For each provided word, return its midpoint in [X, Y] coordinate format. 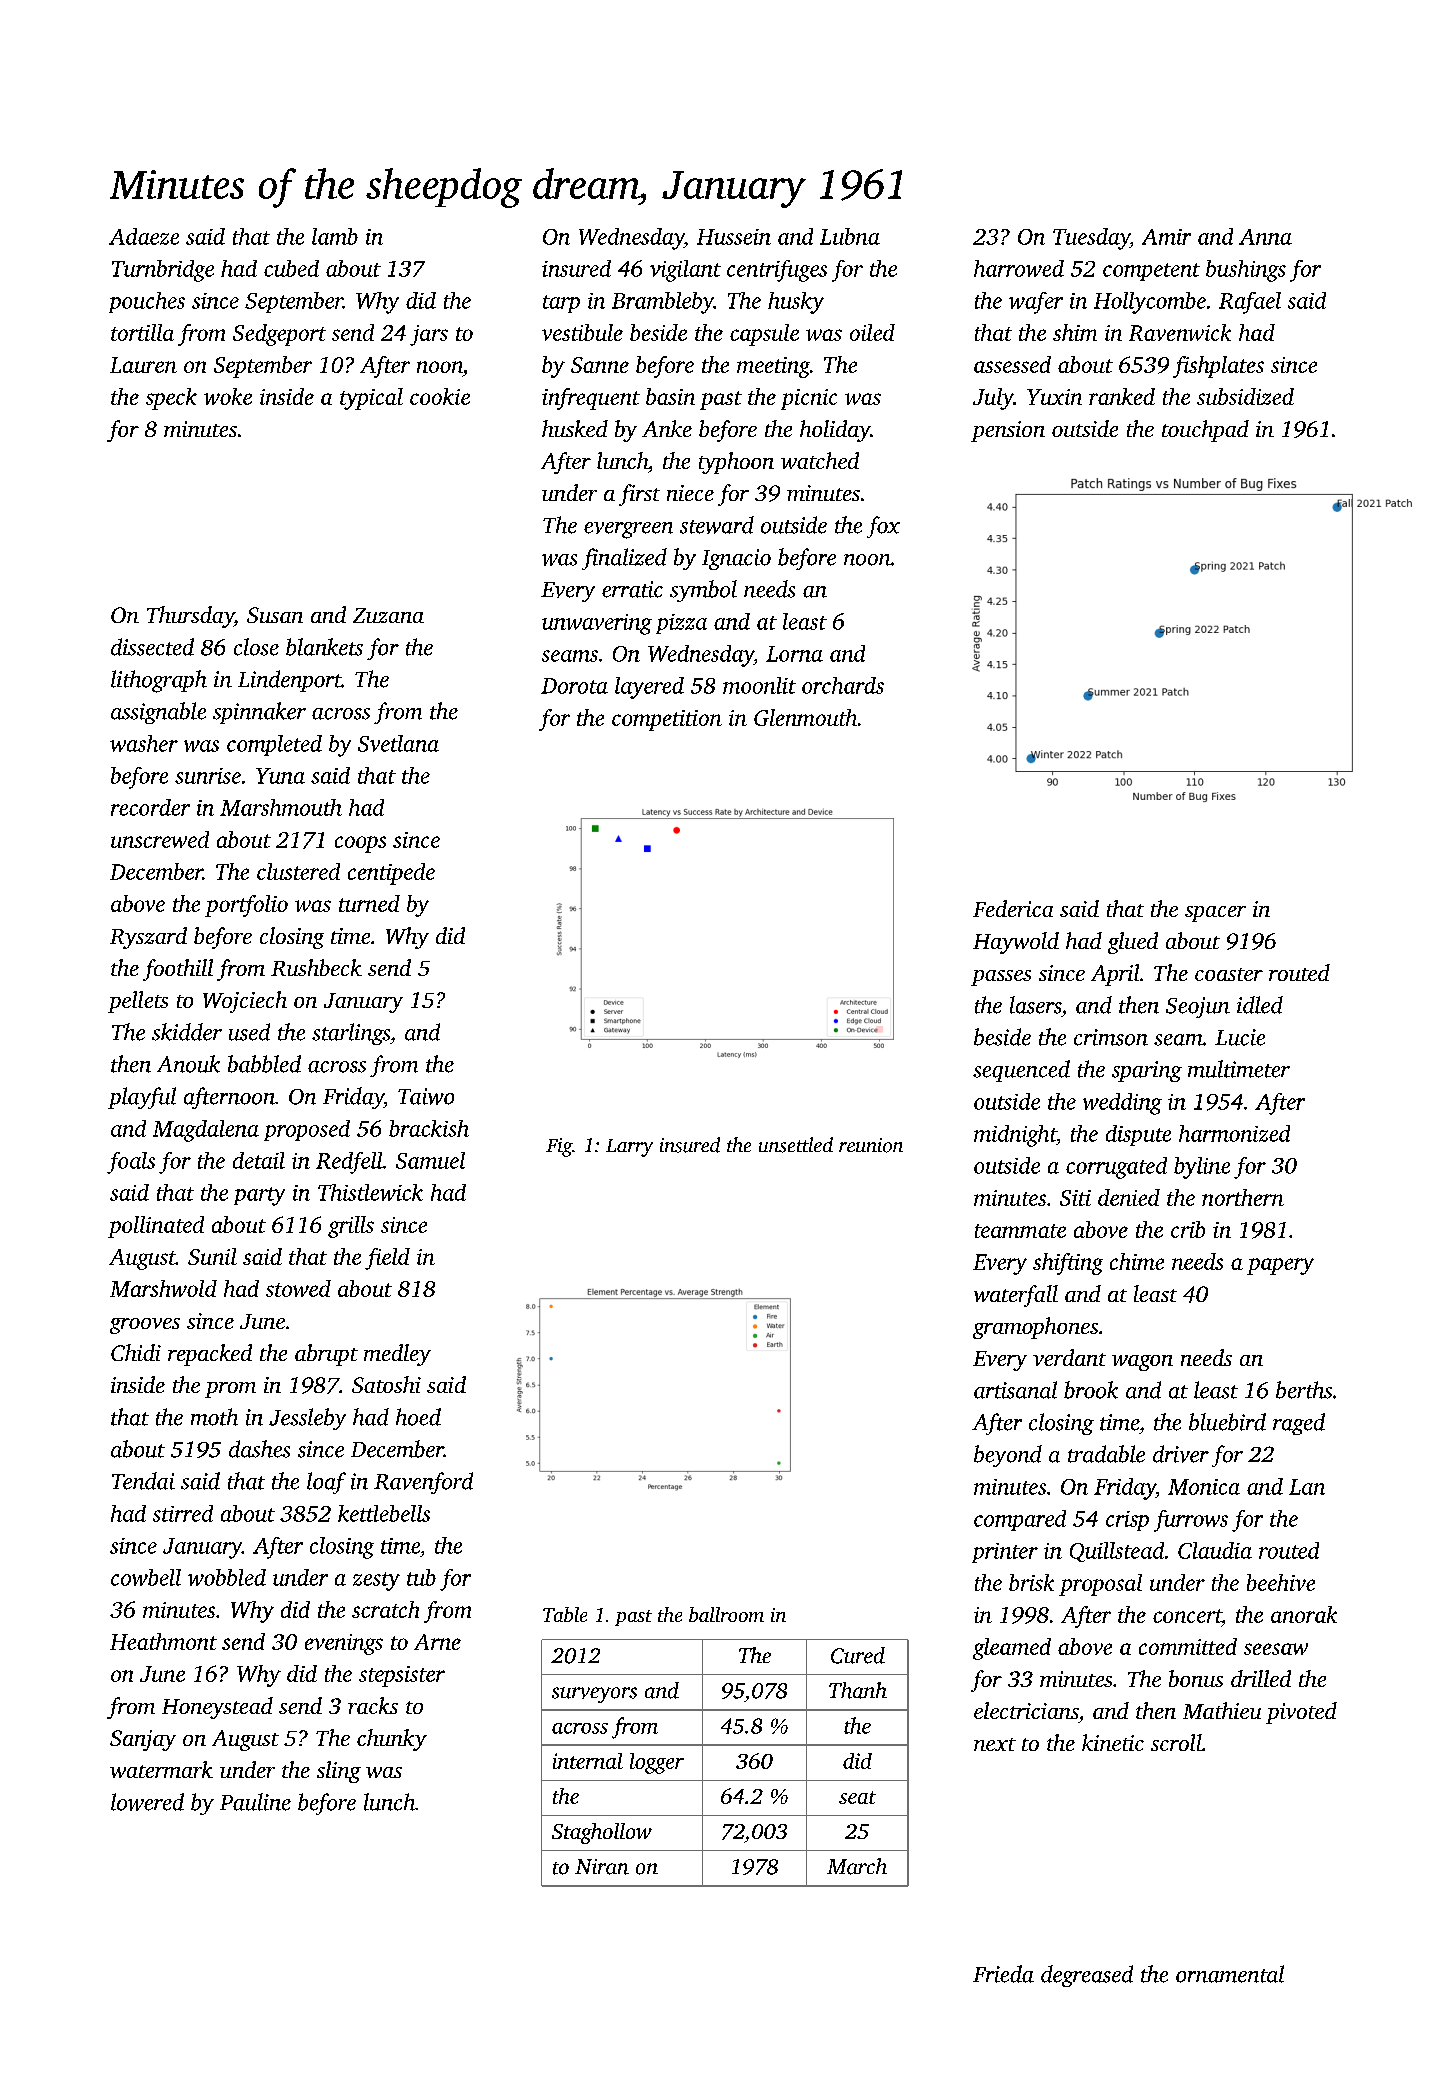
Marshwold [163, 1288]
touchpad [1205, 431]
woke [228, 396]
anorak [1304, 1614]
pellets [138, 1002]
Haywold [1016, 943]
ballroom [726, 1614]
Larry [629, 1148]
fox [883, 527]
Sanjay [143, 1740]
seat [857, 1797]
